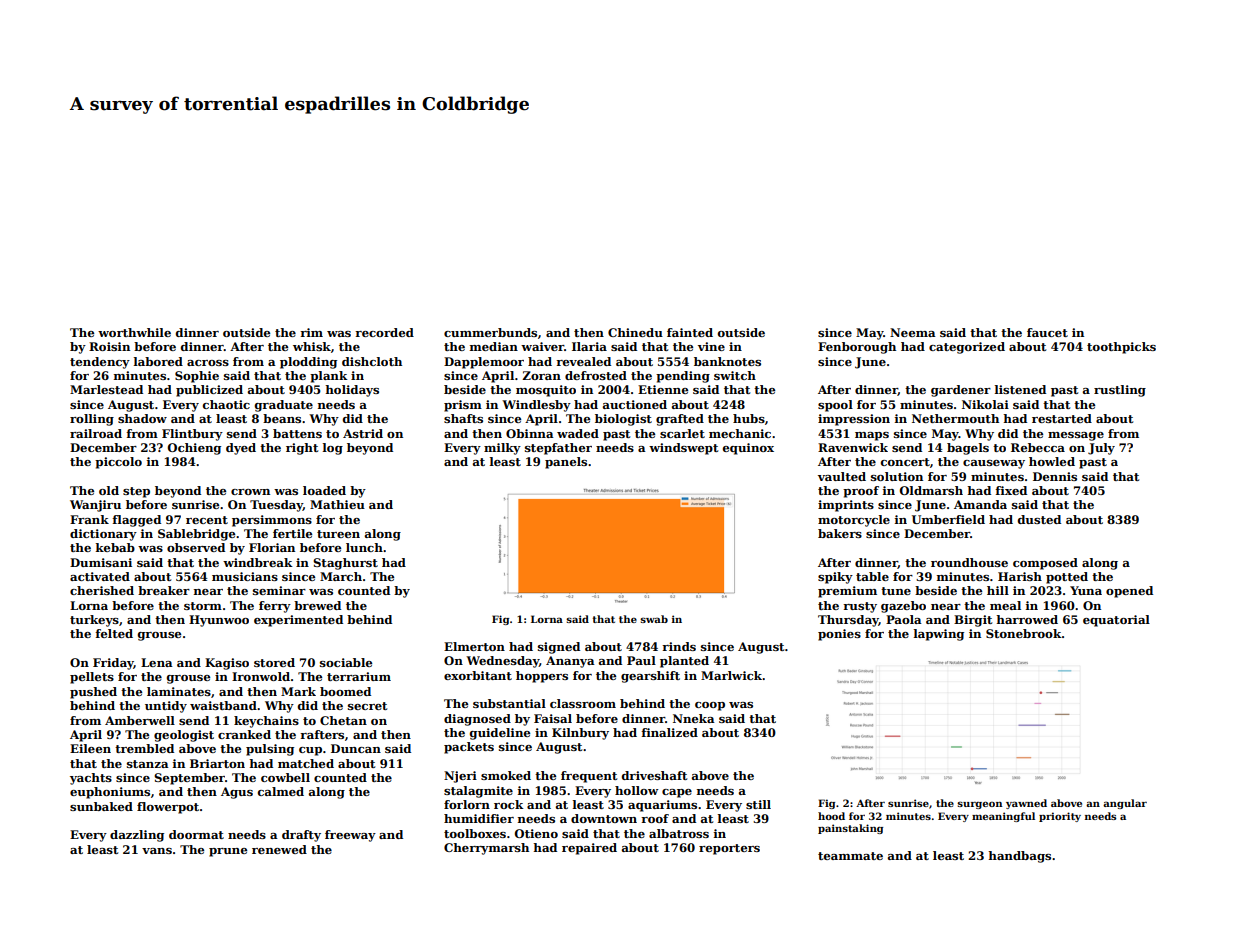 Image resolution: width=1233 pixels, height=952 pixels. Describe the element at coordinates (1019, 857) in the document. I see `handbags` at that location.
